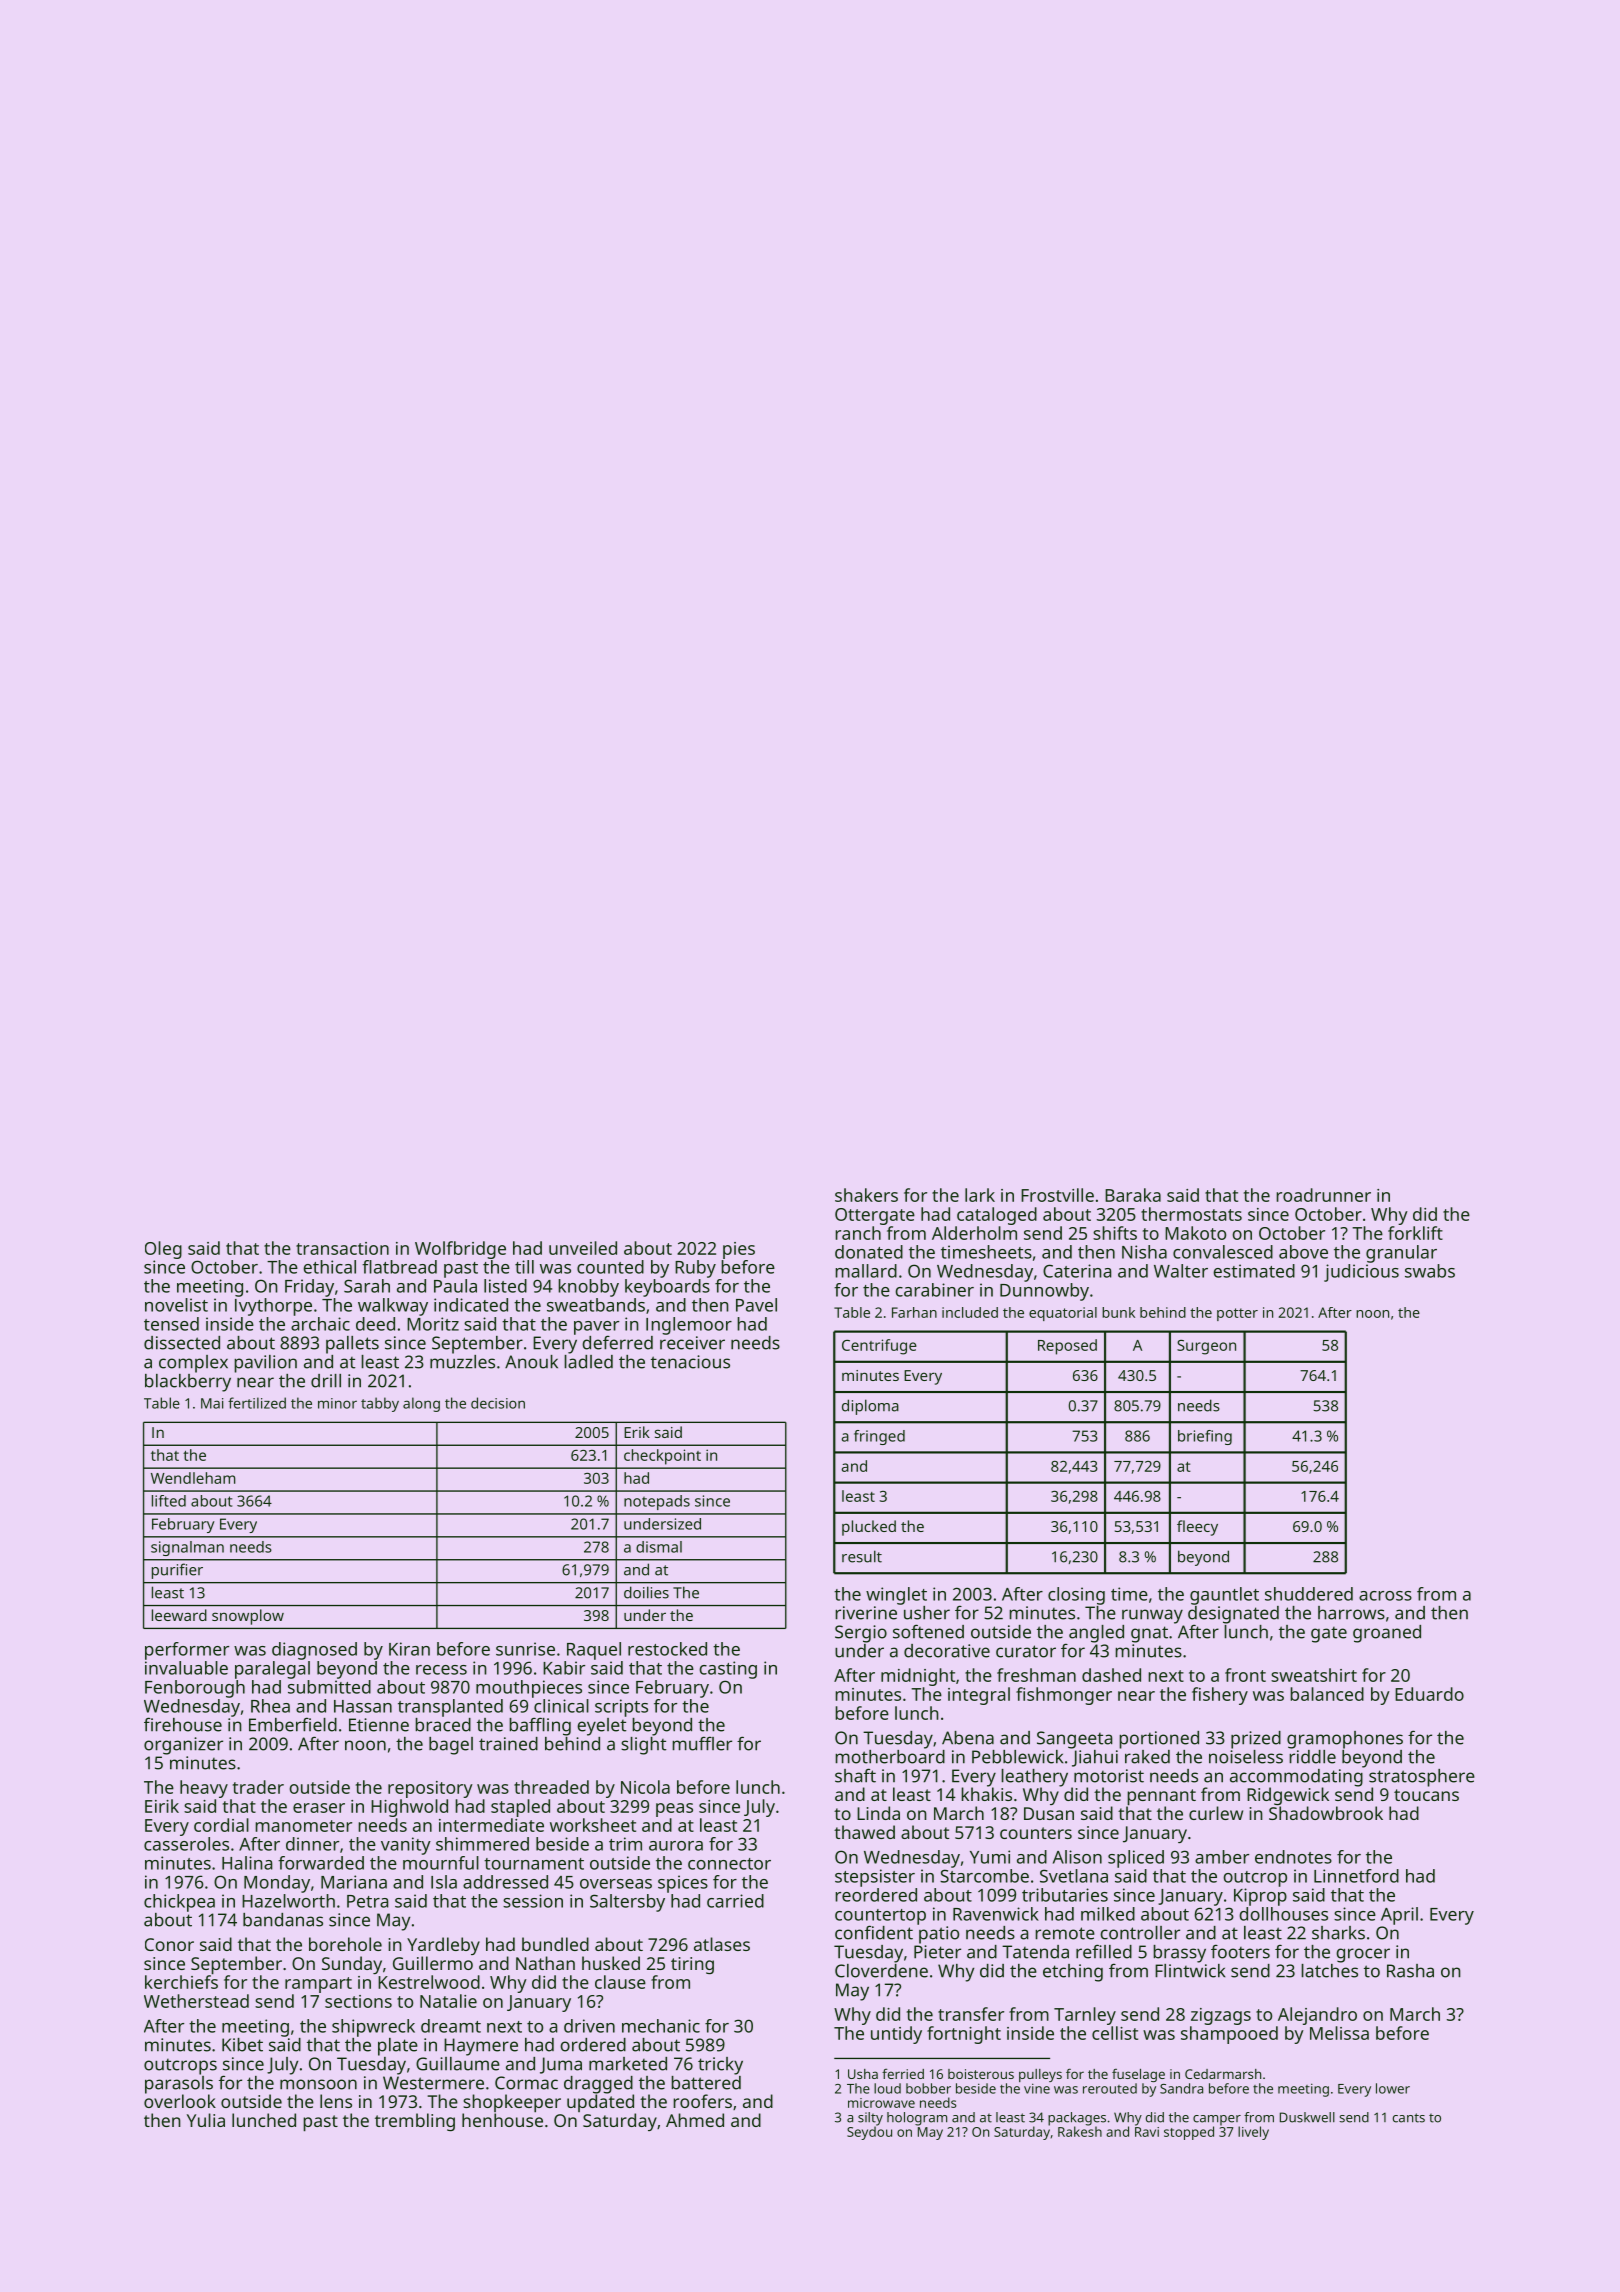 The height and width of the page is (2292, 1620). Describe the element at coordinates (735, 1901) in the page. I see `carried` at that location.
